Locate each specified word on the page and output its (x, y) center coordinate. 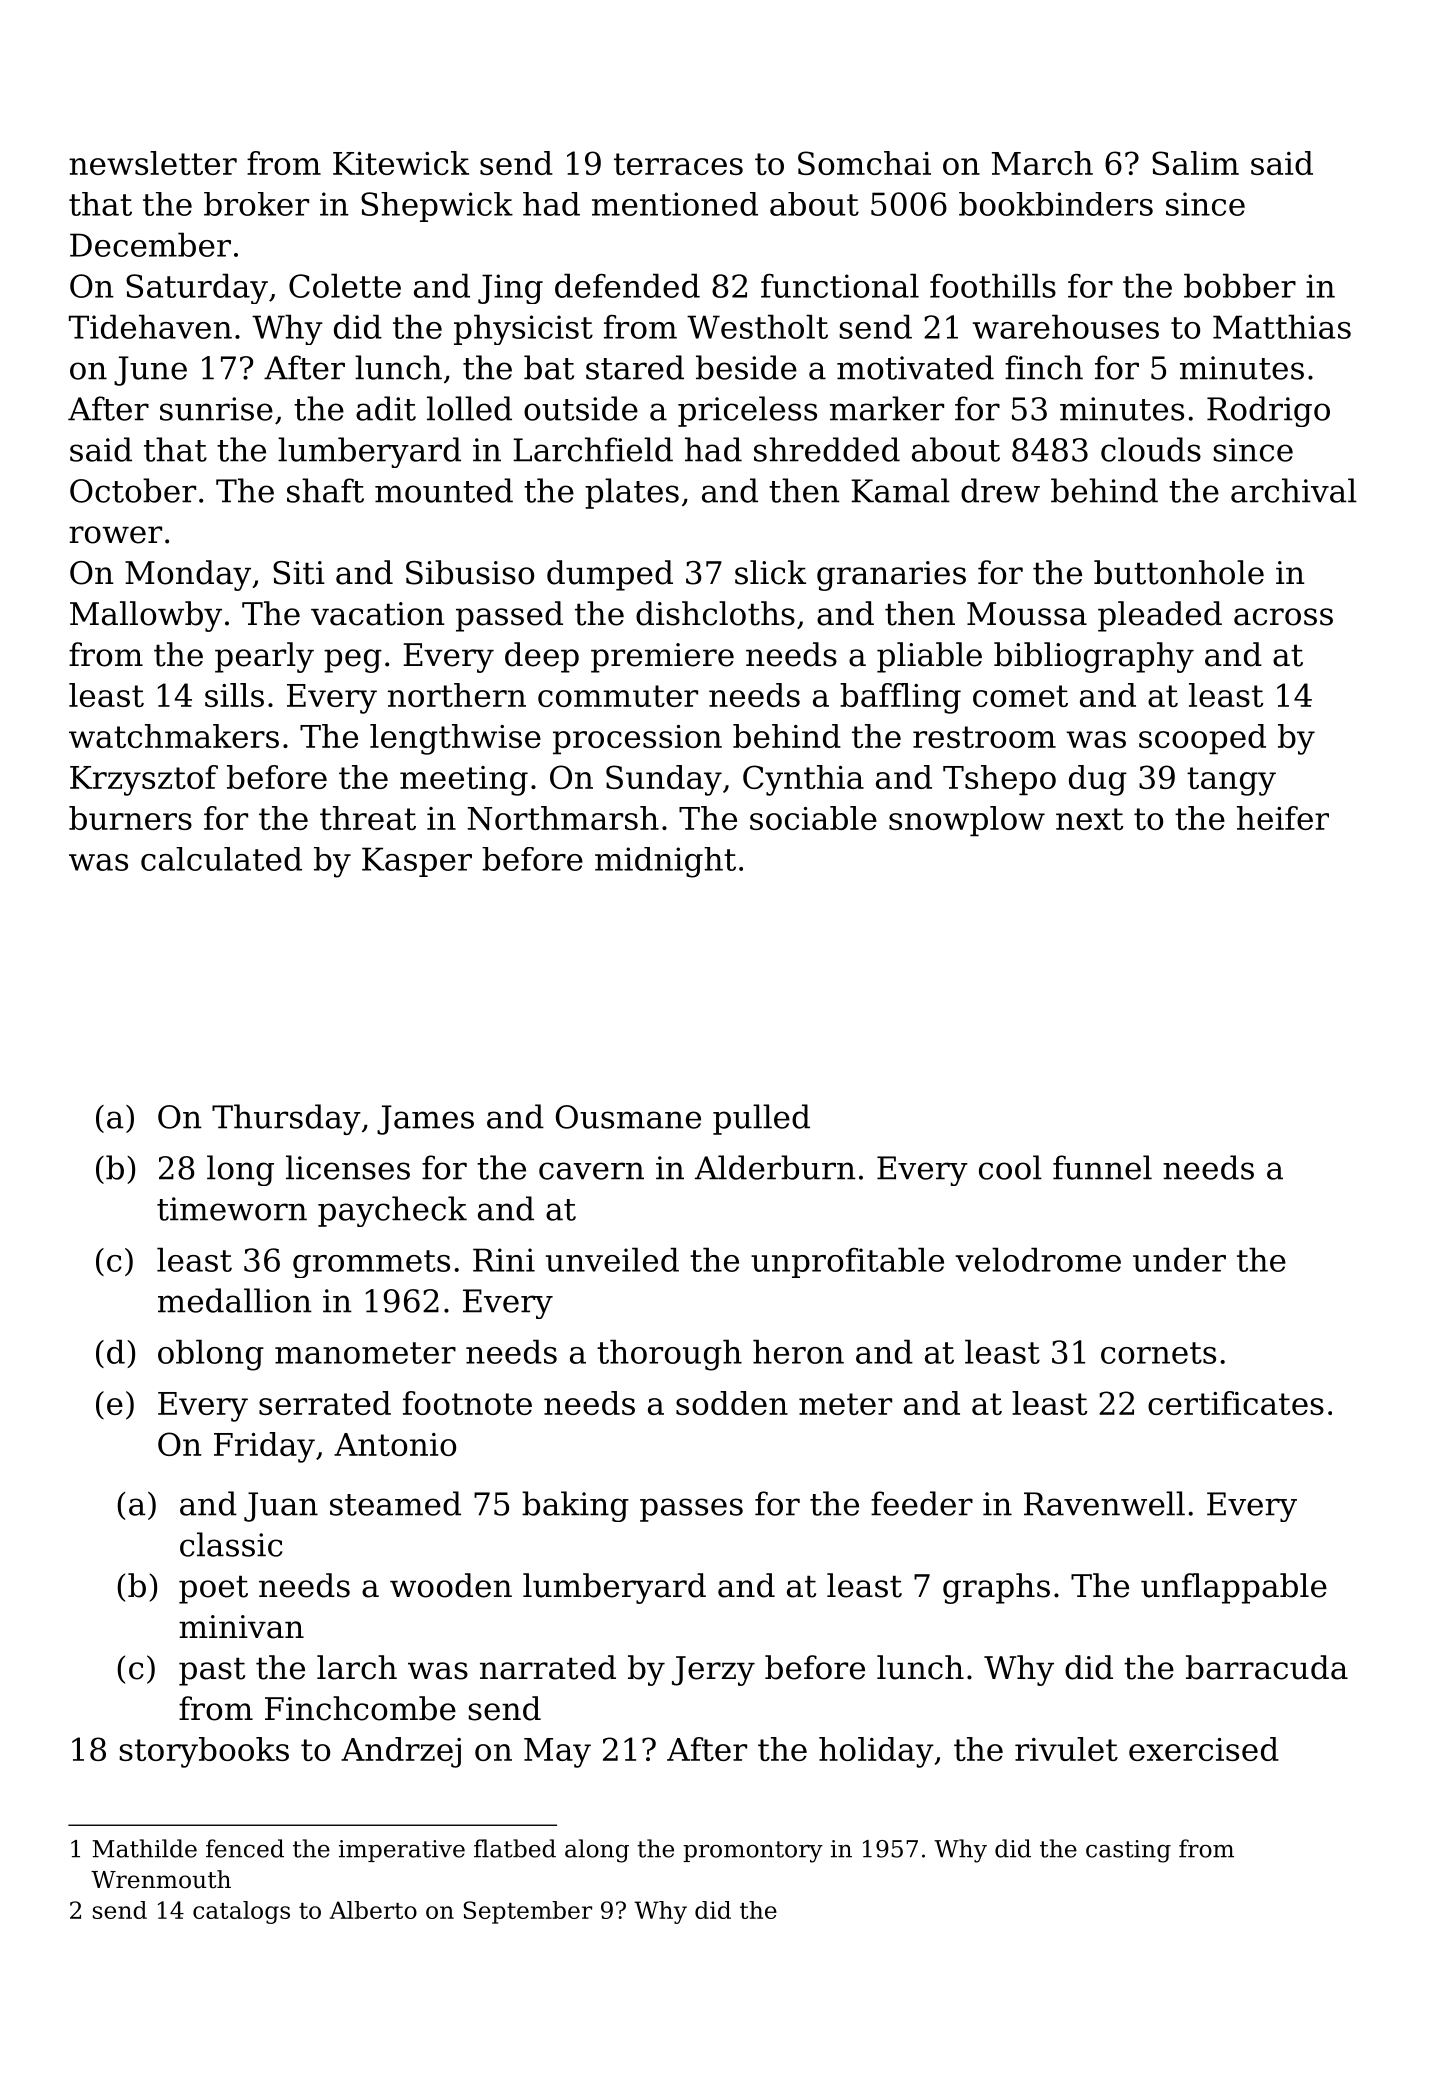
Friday (264, 1447)
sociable (813, 818)
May (557, 1753)
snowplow (967, 821)
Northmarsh (563, 818)
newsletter (153, 163)
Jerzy (713, 1671)
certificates (1236, 1403)
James (425, 1120)
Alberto (373, 1910)
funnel (1102, 1167)
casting (1128, 1851)
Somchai (864, 163)
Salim (1195, 163)
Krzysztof (144, 780)
